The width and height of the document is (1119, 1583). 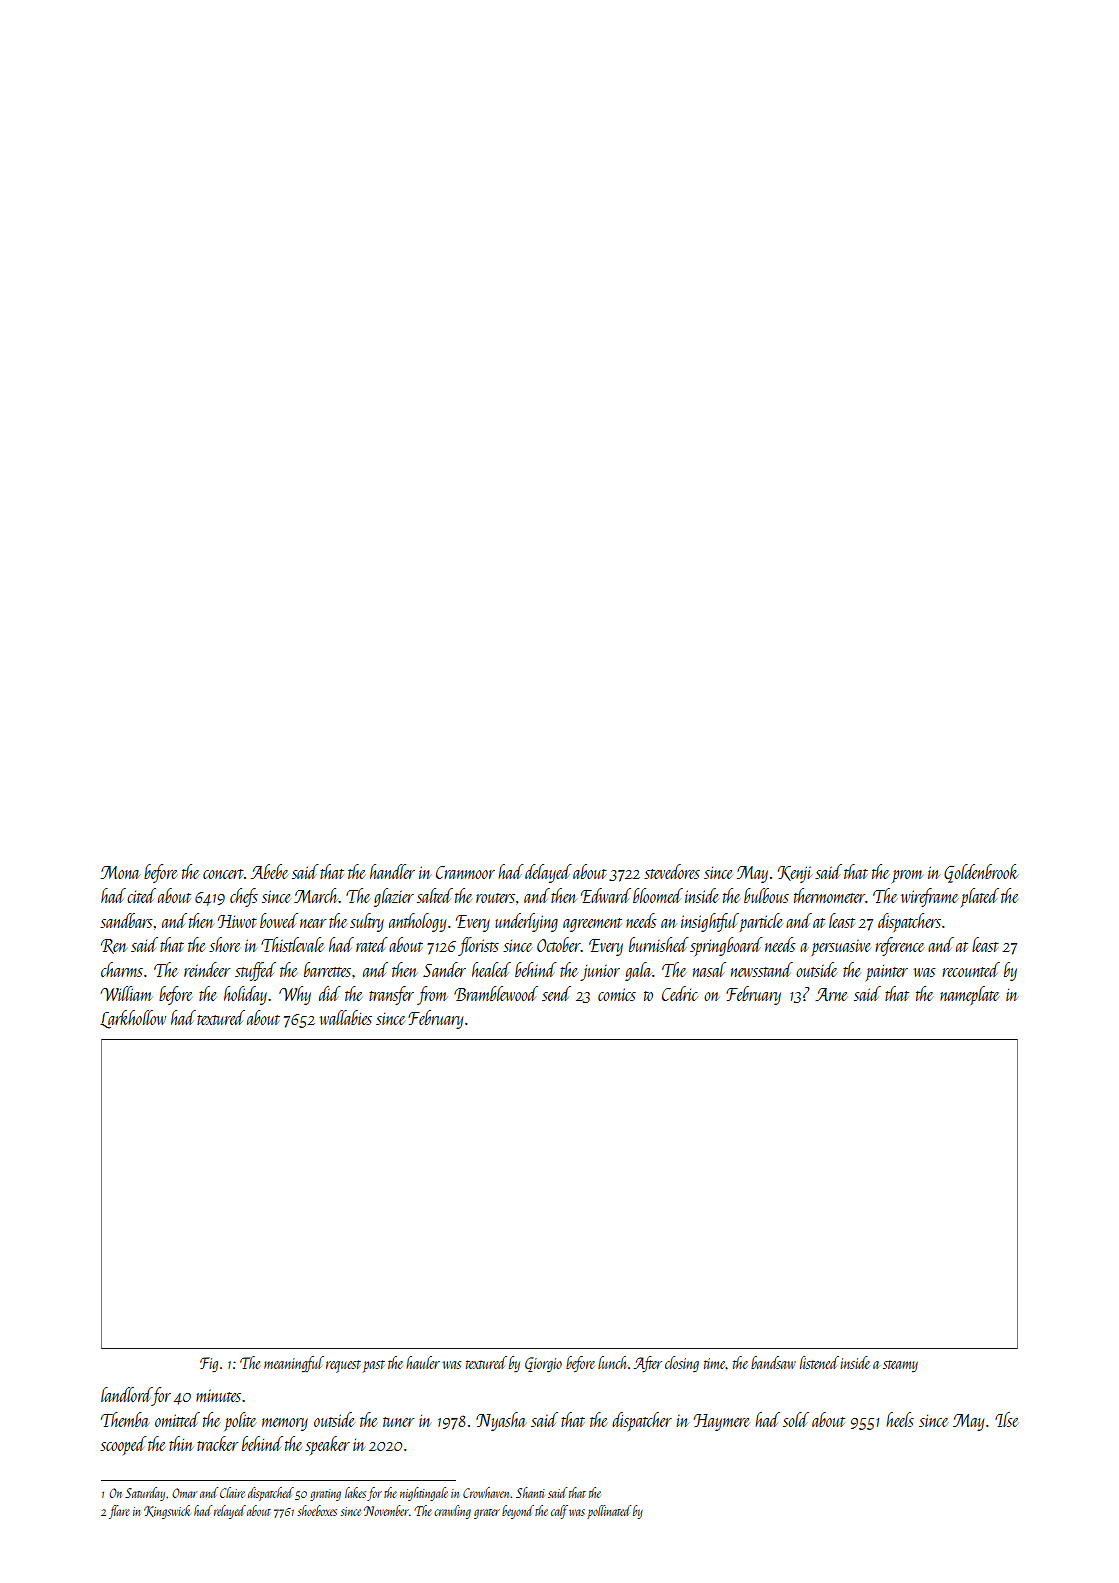 I want to click on Arne, so click(x=831, y=994).
